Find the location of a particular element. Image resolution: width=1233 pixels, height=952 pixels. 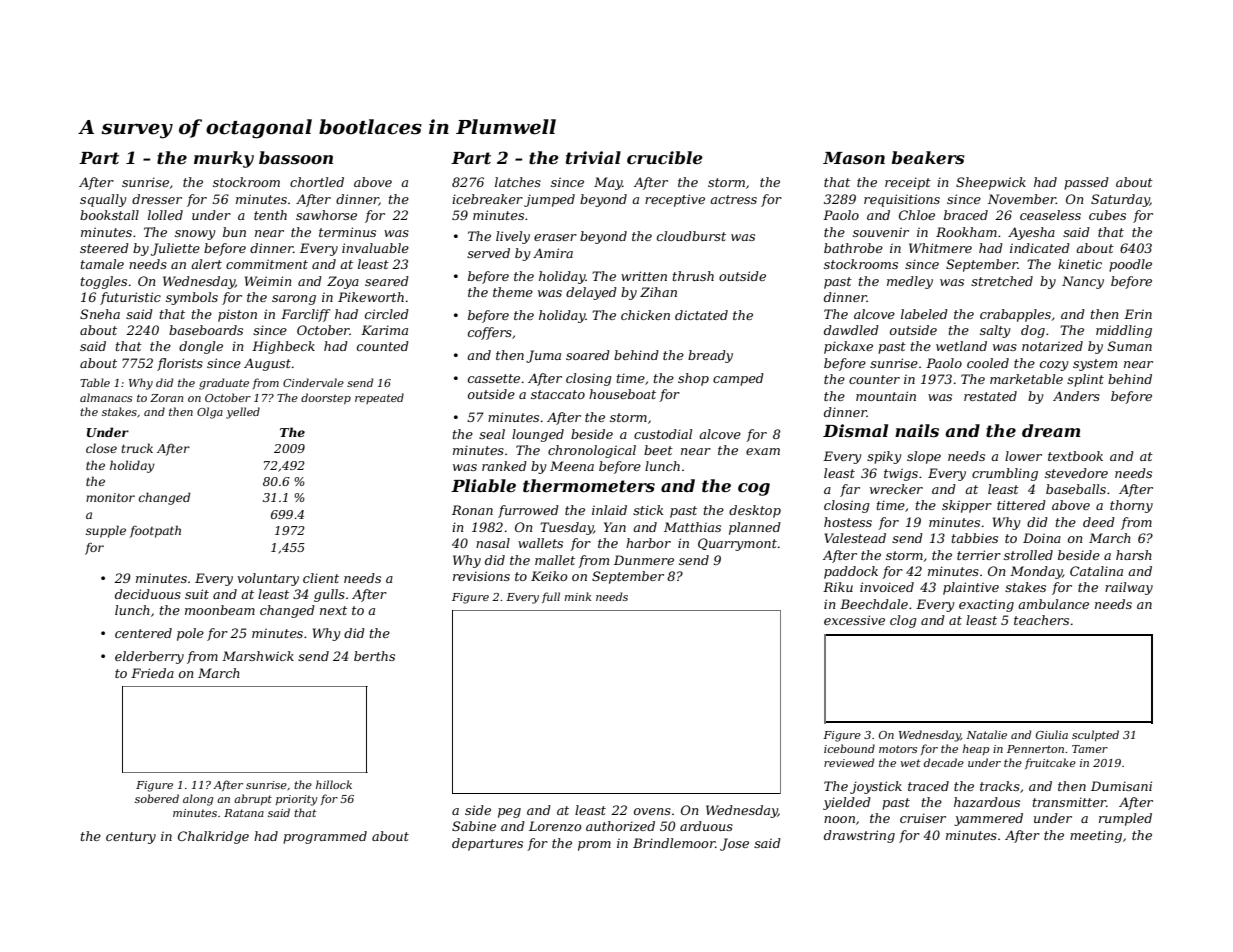

tenth is located at coordinates (270, 215).
